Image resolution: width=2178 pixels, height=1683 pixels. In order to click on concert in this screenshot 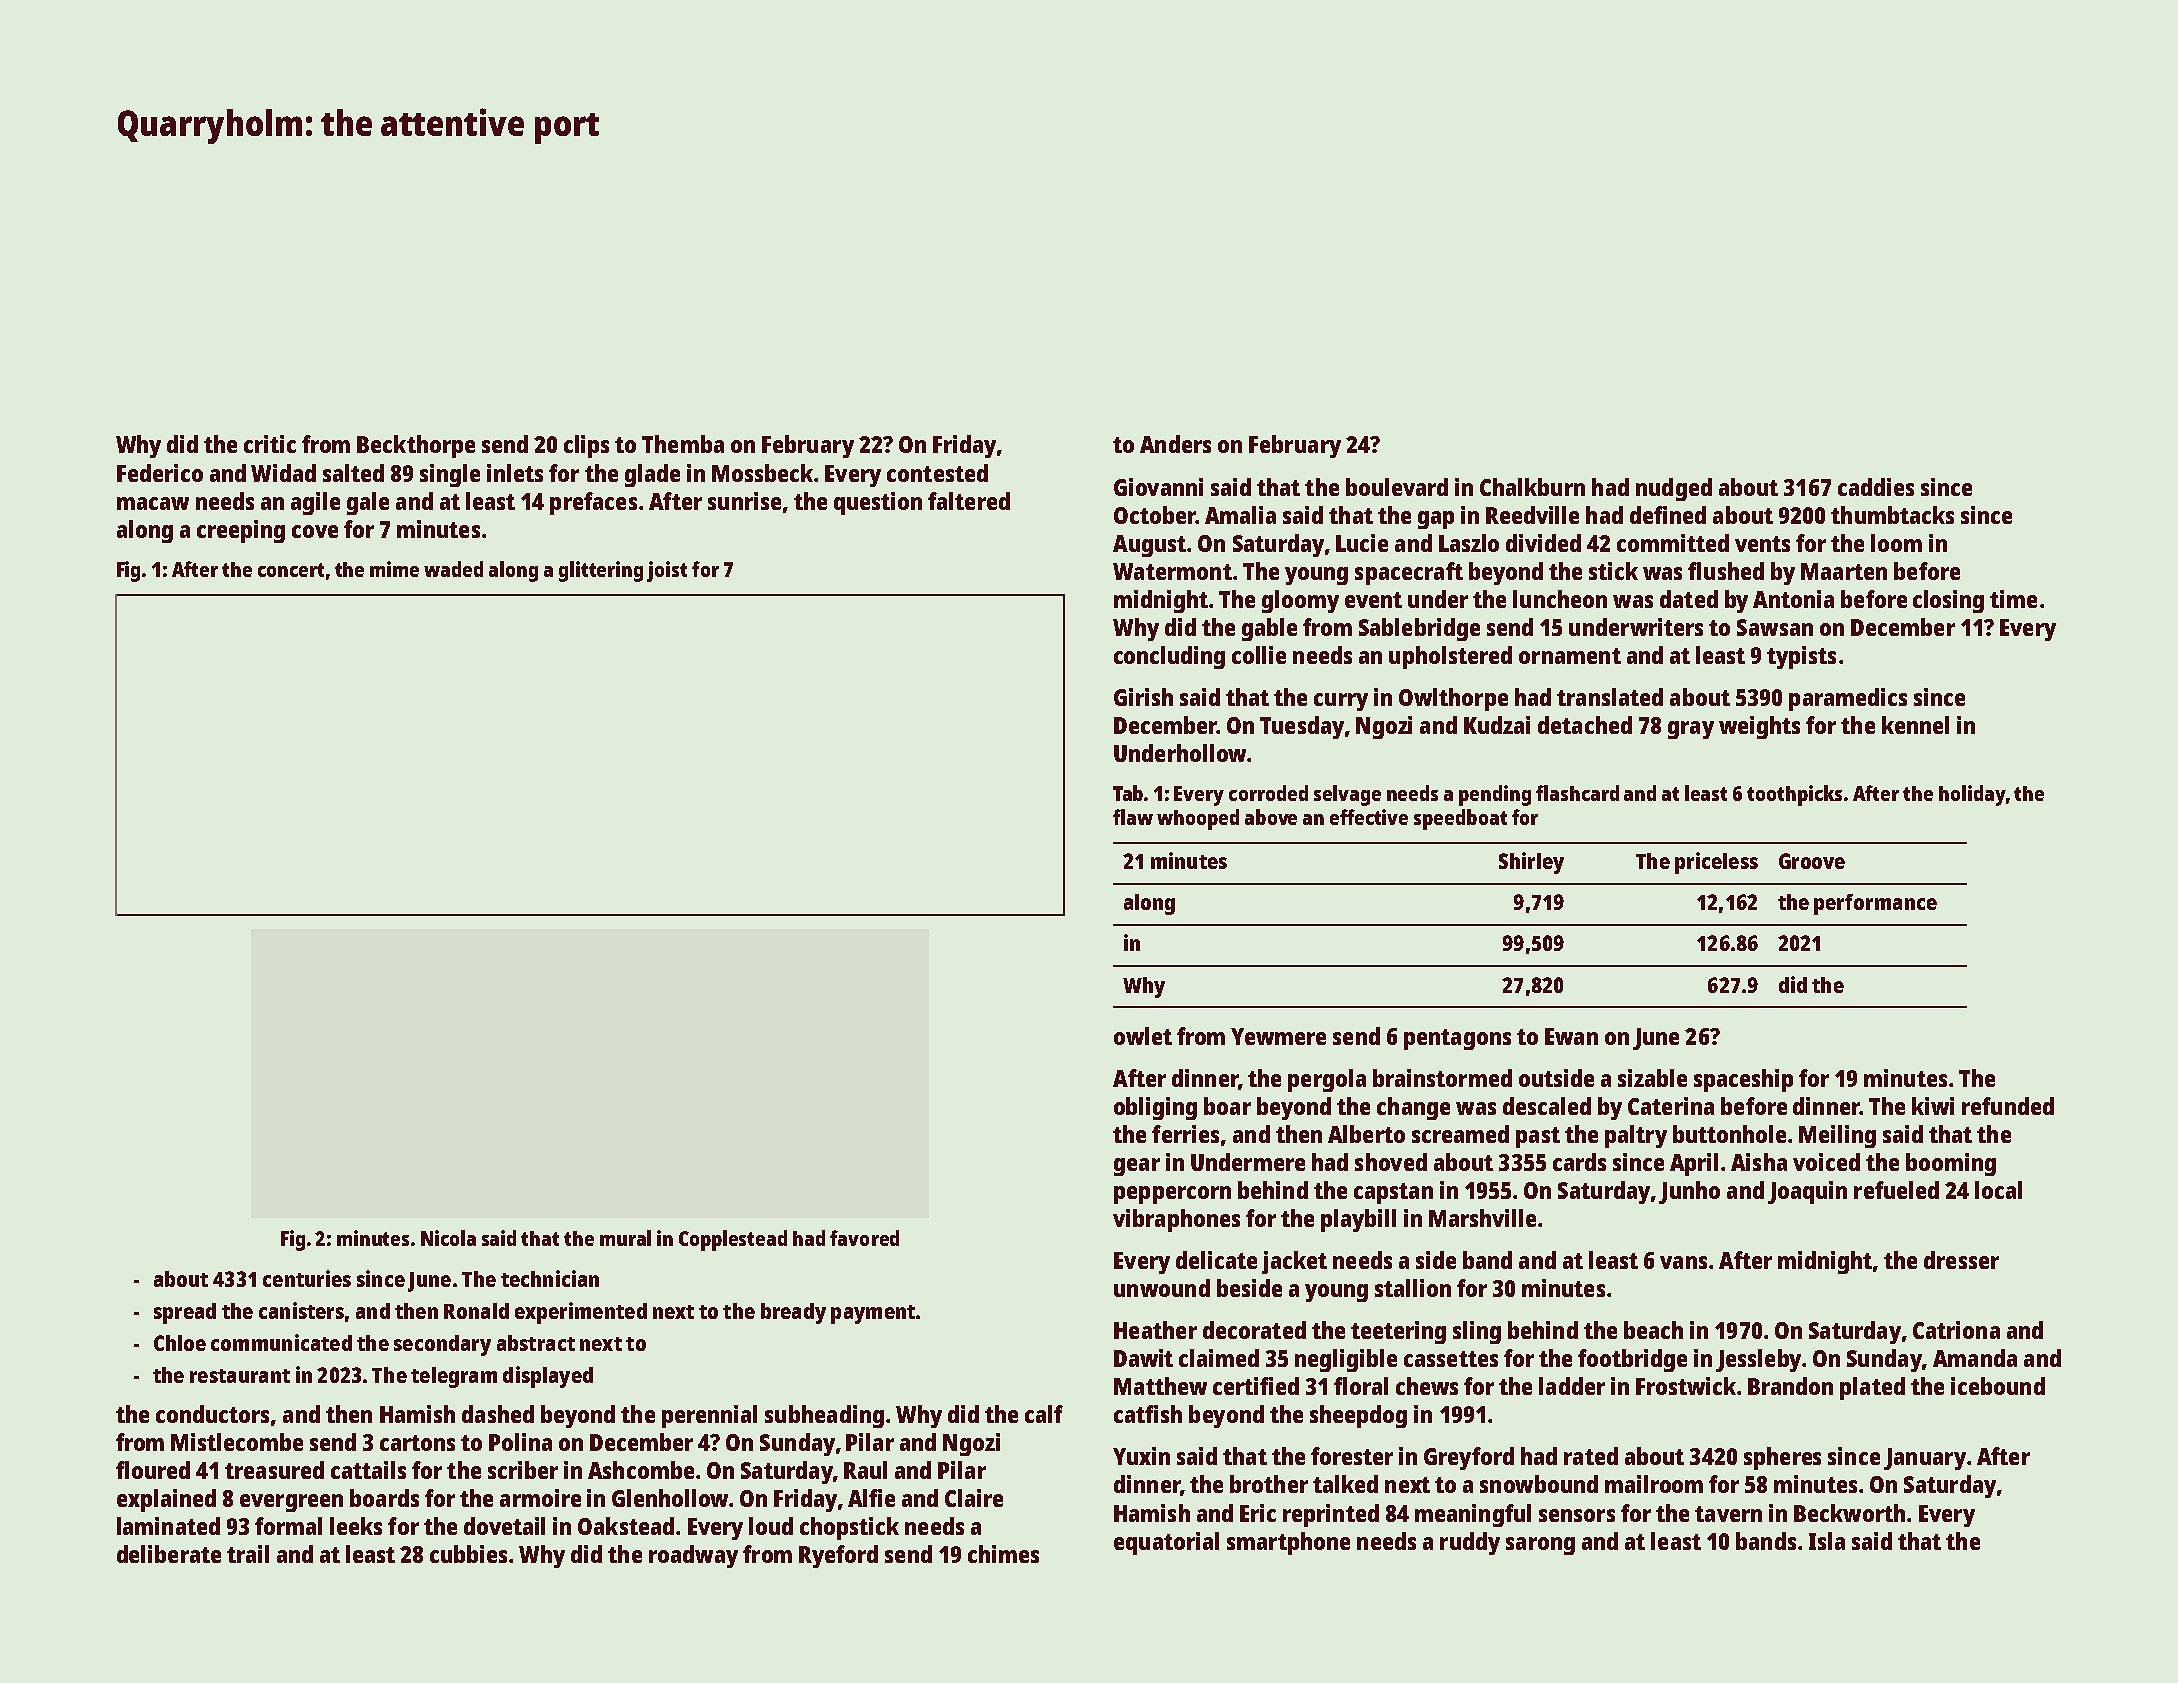, I will do `click(291, 570)`.
